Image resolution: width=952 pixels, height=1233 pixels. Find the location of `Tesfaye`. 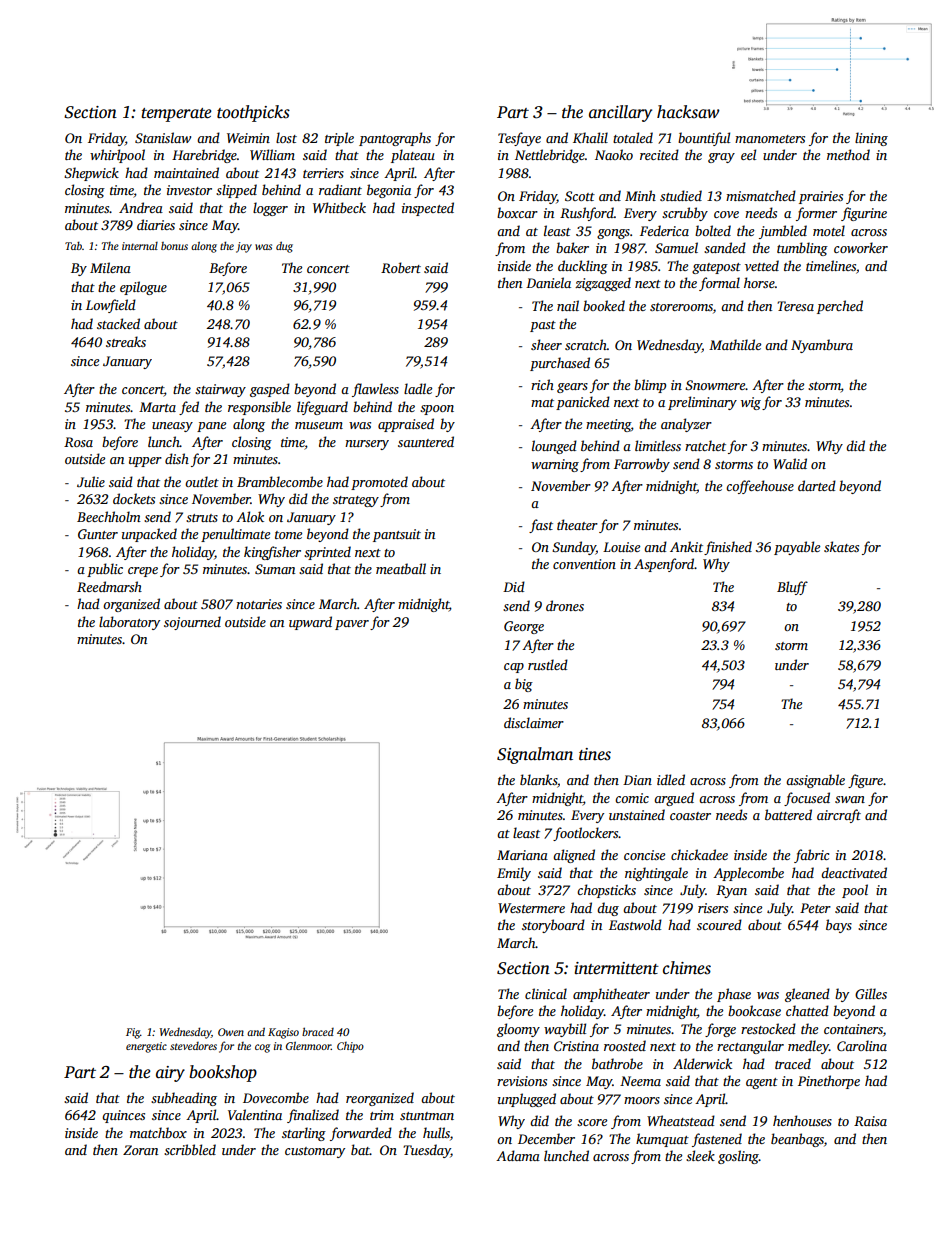

Tesfaye is located at coordinates (519, 139).
